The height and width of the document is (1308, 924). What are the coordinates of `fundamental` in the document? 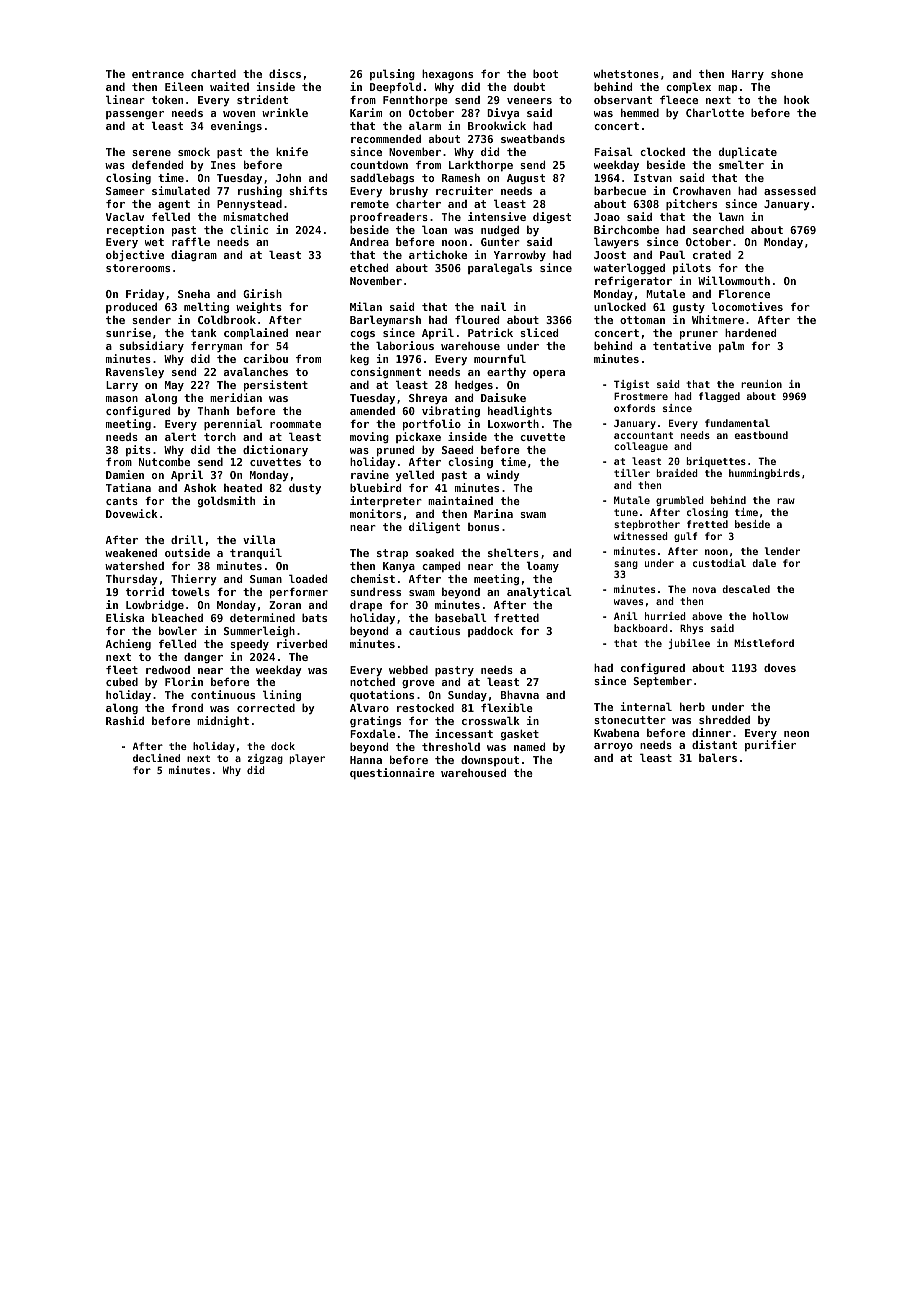 It's located at (737, 423).
